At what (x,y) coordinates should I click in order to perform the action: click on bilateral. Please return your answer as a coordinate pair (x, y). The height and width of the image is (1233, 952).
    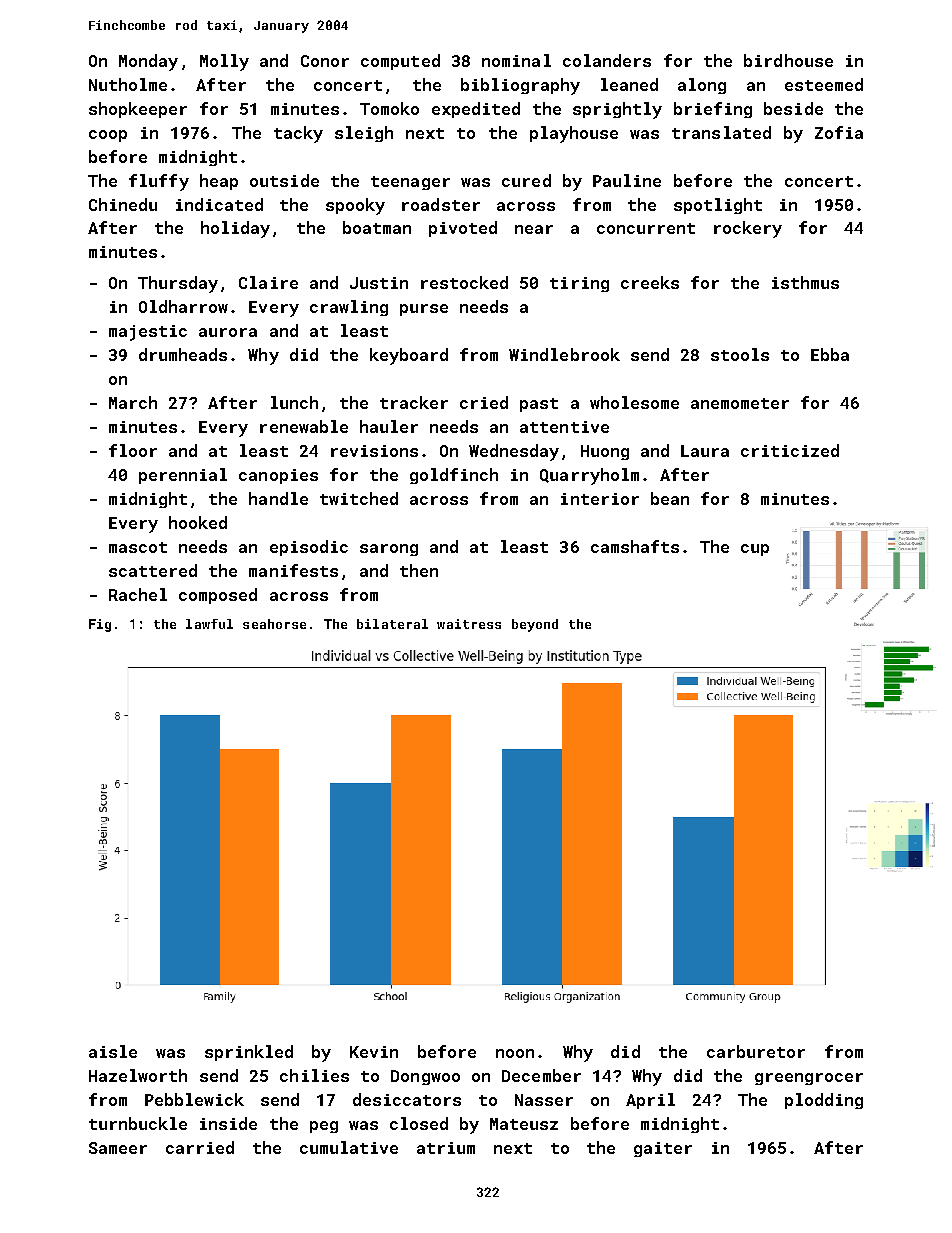
    Looking at the image, I should click on (392, 624).
